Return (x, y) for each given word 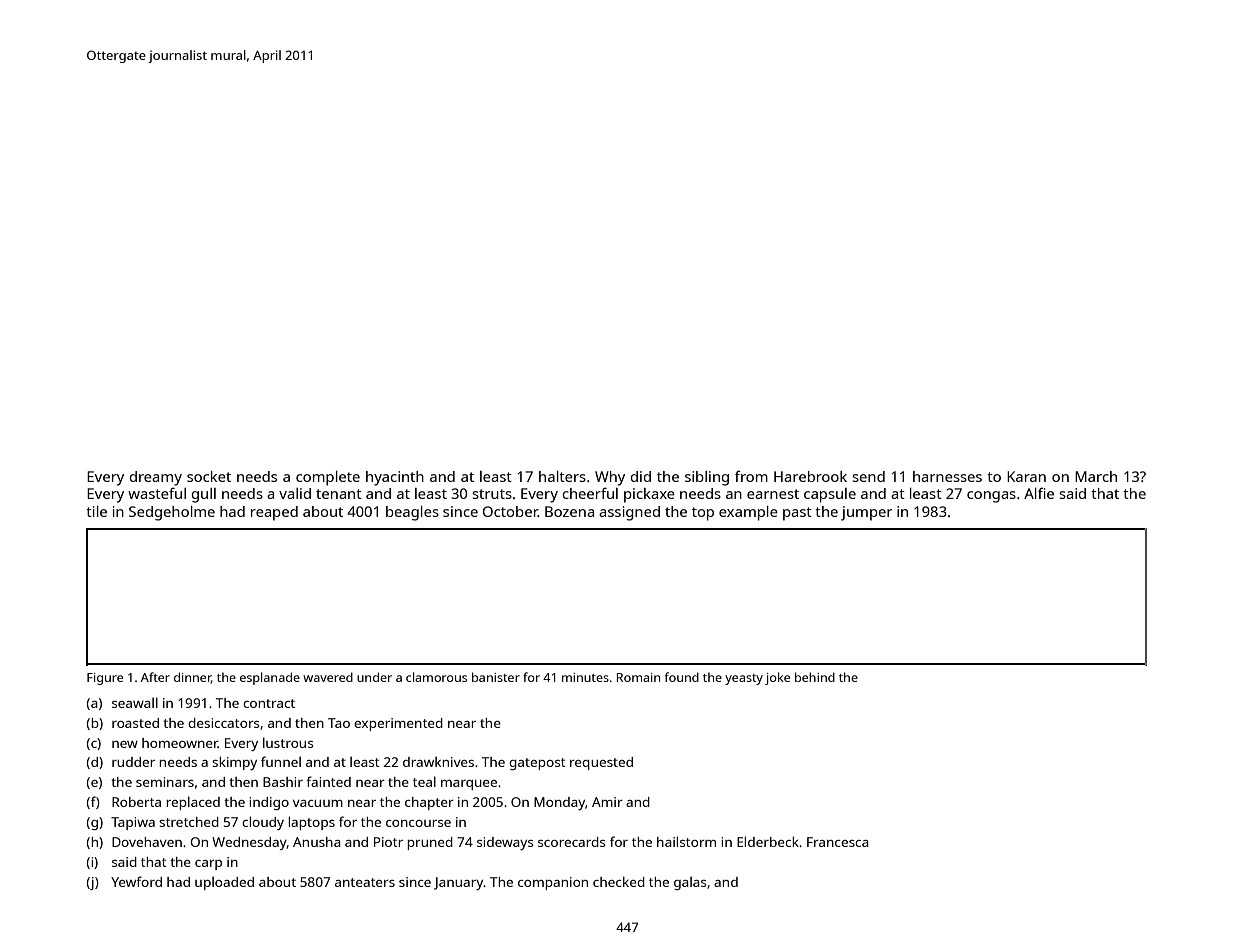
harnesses (947, 476)
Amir (607, 802)
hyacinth (395, 478)
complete (328, 478)
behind (815, 677)
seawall (135, 702)
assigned (629, 513)
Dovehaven (147, 842)
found (682, 677)
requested (601, 763)
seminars (165, 782)
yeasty (744, 679)
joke (777, 678)
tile (96, 511)
